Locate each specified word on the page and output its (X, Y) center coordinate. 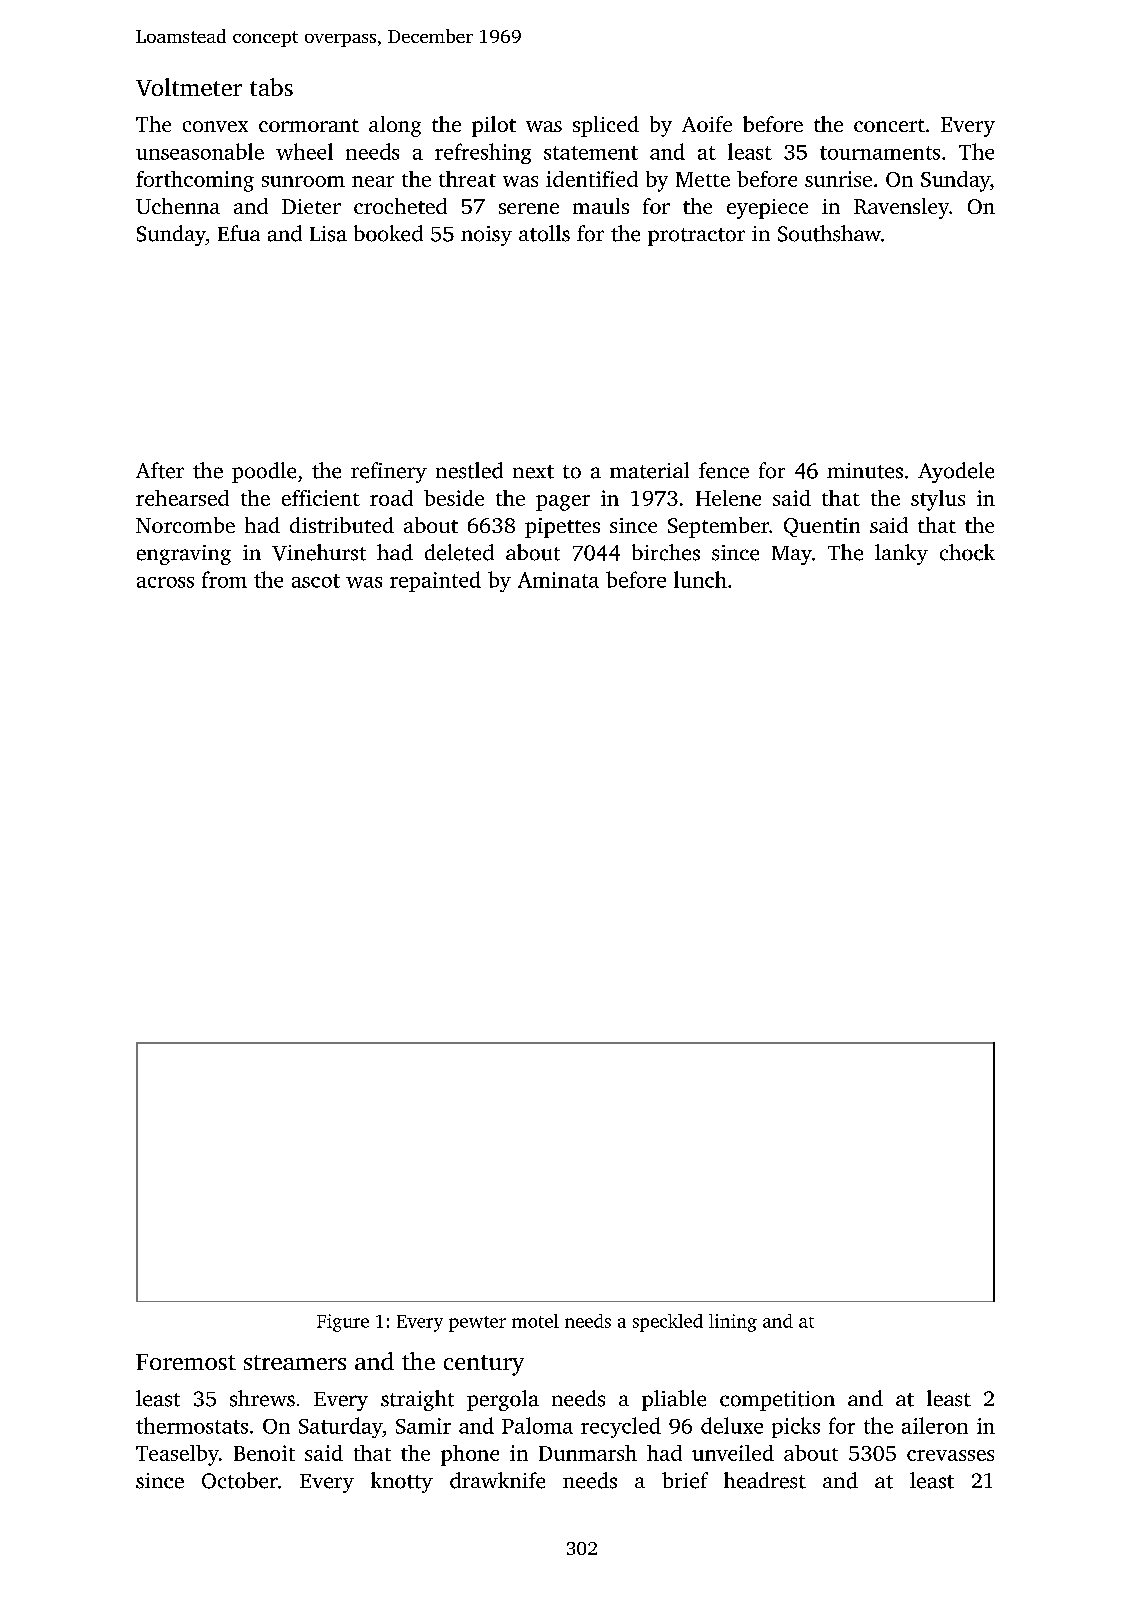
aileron (935, 1425)
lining (733, 1323)
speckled (668, 1323)
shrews (262, 1398)
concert (889, 125)
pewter (477, 1324)
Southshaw (829, 233)
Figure (343, 1323)
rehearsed (182, 498)
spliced (606, 126)
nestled (469, 470)
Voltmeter (189, 87)
